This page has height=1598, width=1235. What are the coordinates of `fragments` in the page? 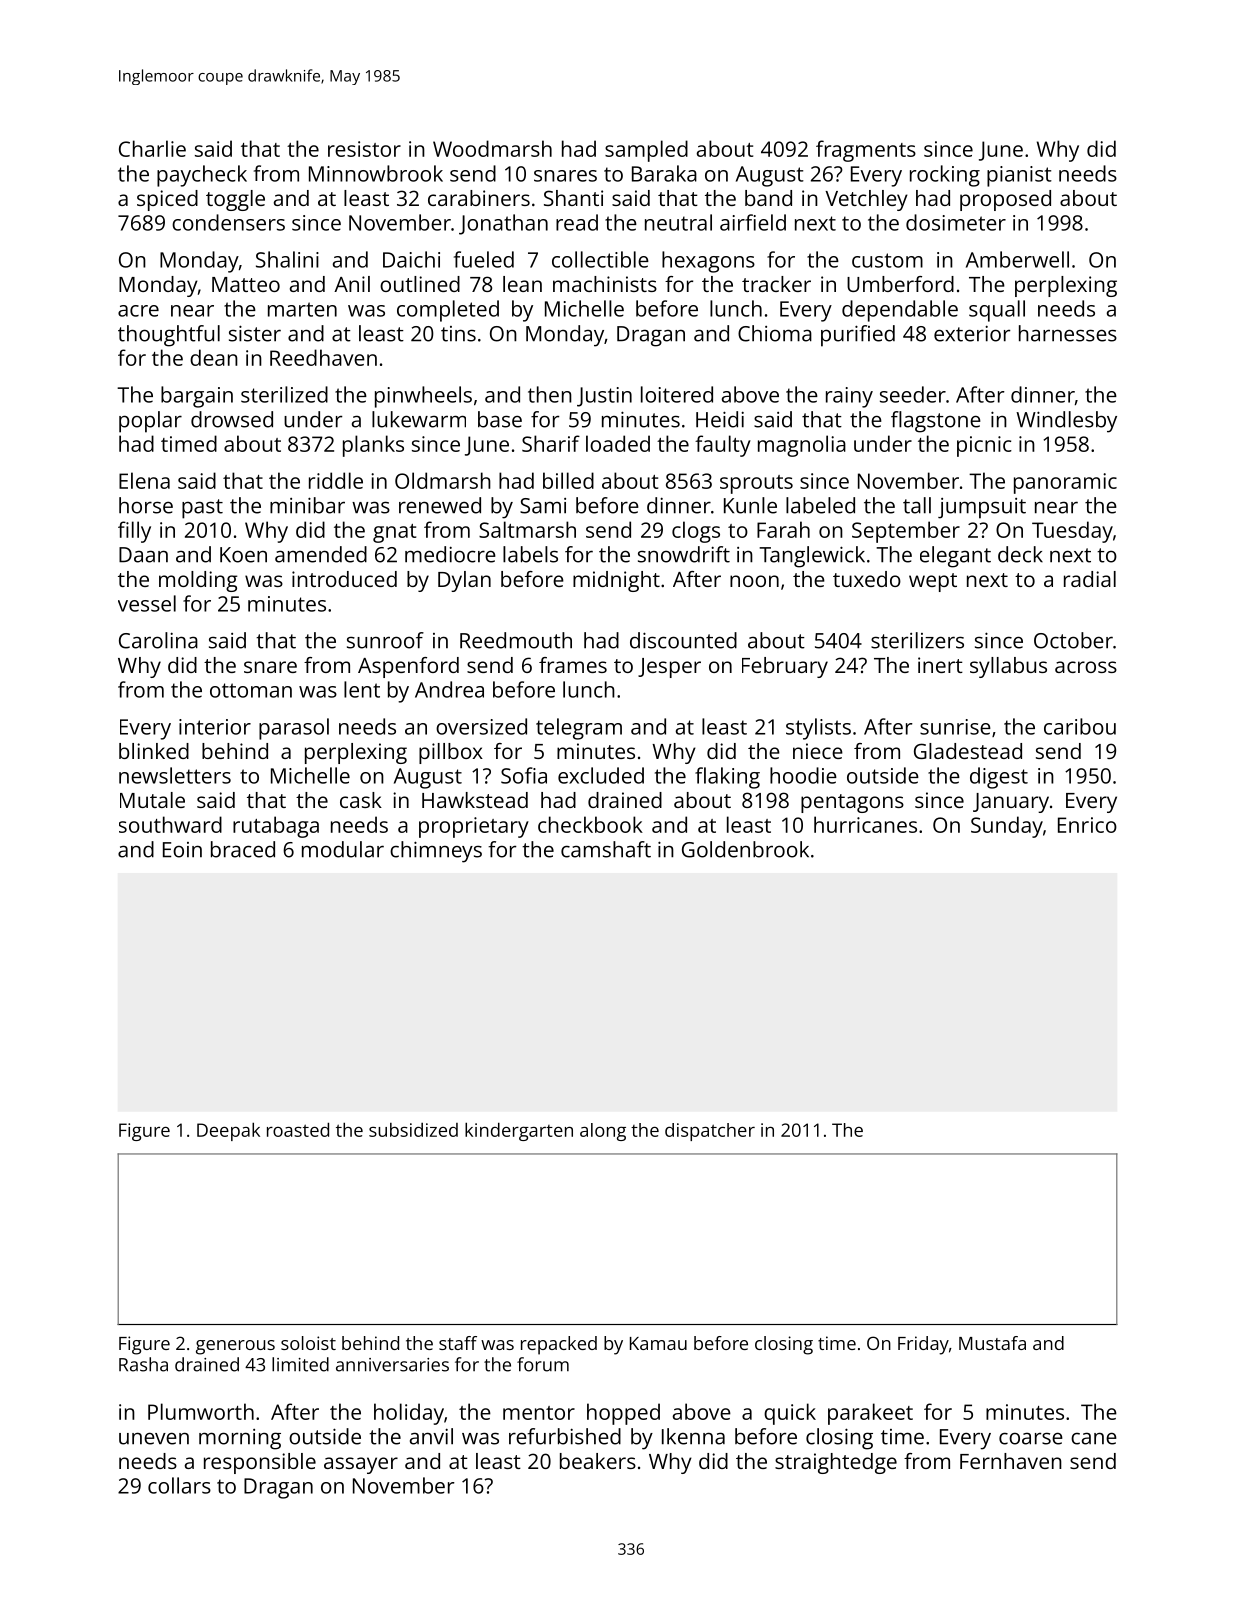 It's located at (866, 151).
